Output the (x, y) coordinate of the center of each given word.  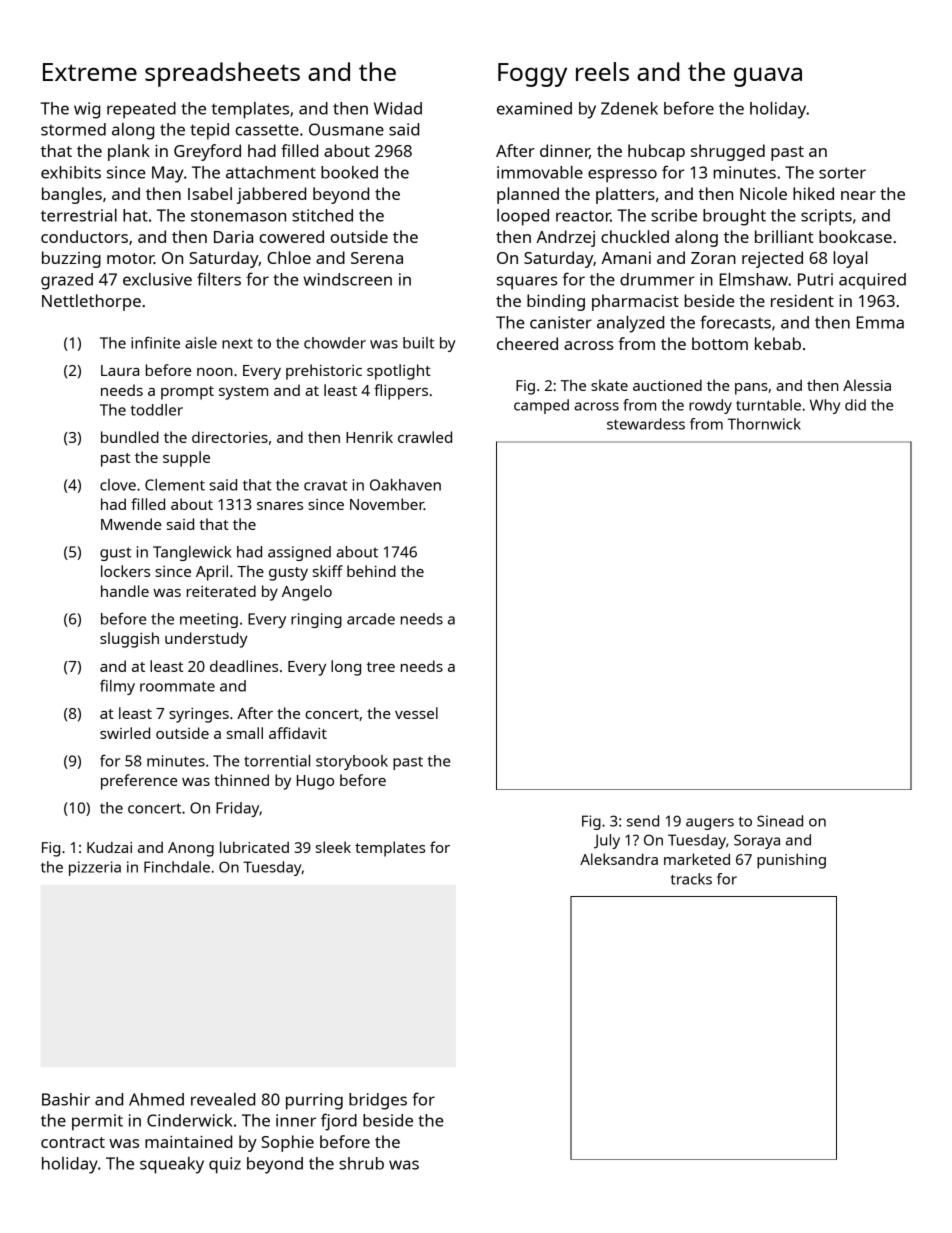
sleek (333, 847)
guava (768, 77)
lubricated (254, 847)
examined (534, 108)
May (167, 174)
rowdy (710, 406)
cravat (325, 485)
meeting (209, 620)
